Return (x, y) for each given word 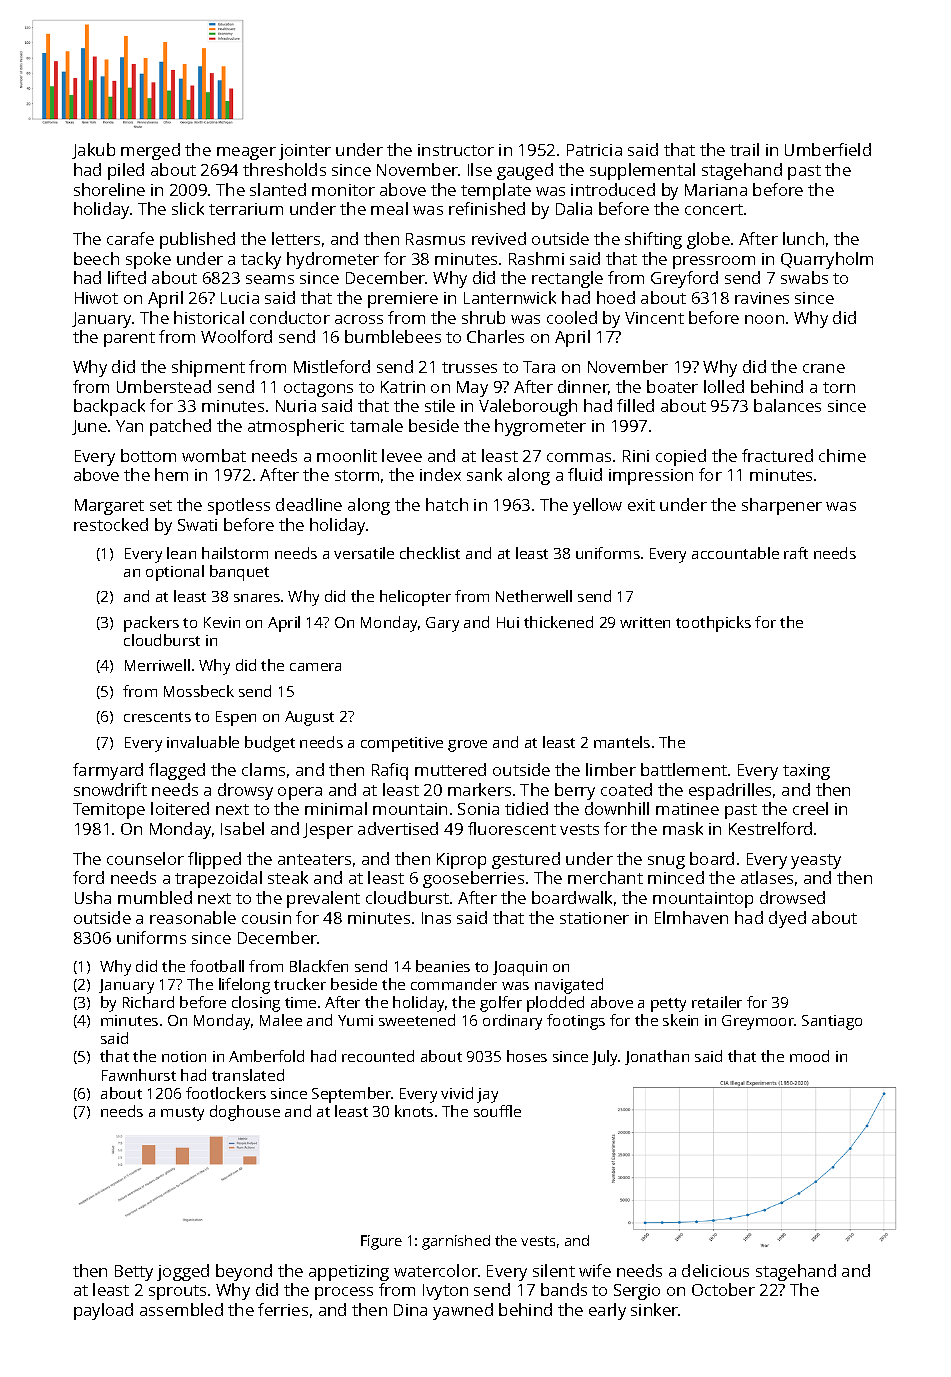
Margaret (109, 507)
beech (96, 258)
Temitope (109, 811)
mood (809, 1056)
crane (824, 368)
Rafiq (390, 771)
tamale (376, 425)
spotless (239, 506)
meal (389, 208)
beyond (244, 1272)
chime (842, 455)
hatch (447, 504)
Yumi (355, 1020)
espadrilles (730, 791)
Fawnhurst (139, 1075)
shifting (653, 240)
